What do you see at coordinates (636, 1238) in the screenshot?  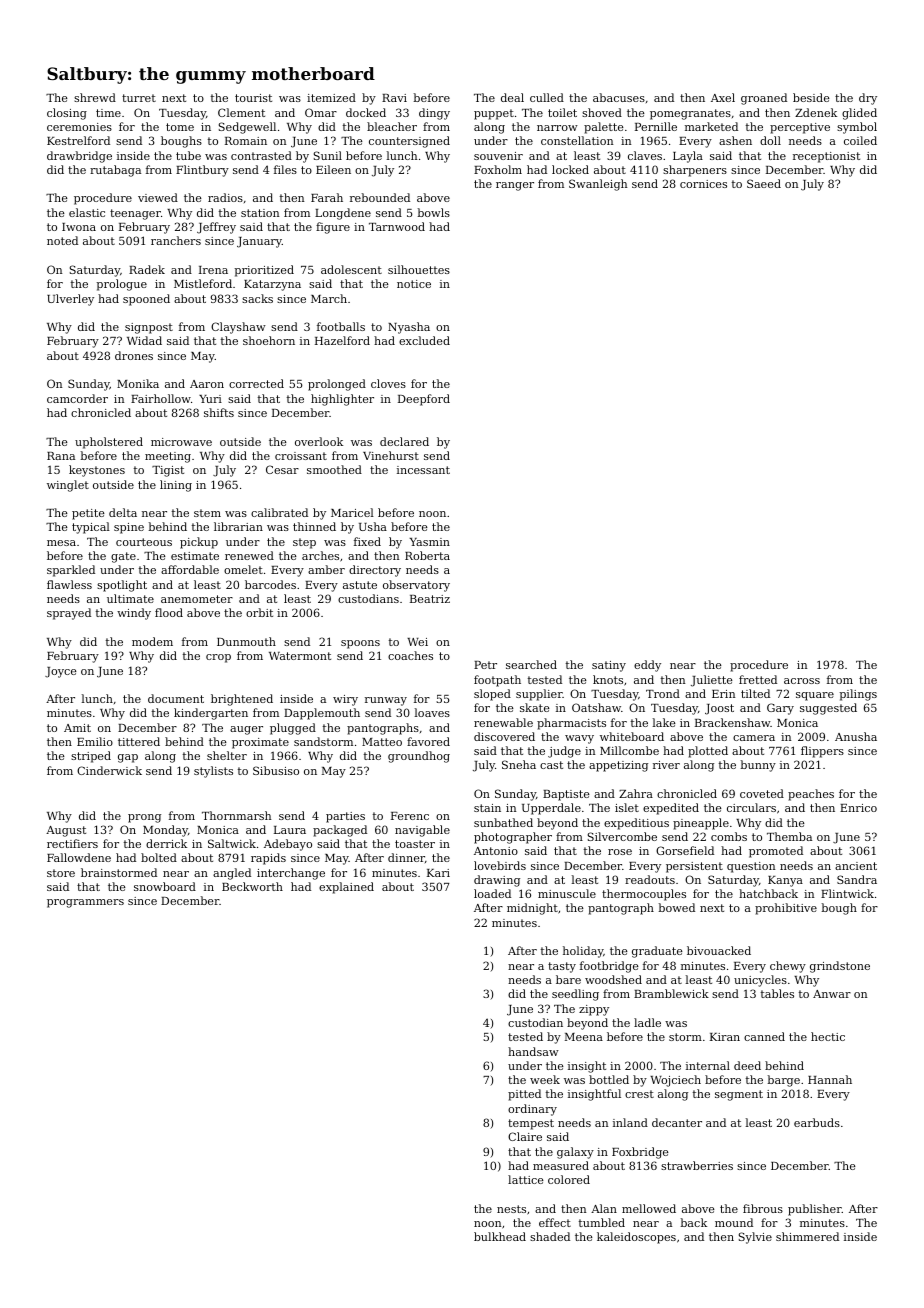 I see `kaleidoscopes` at bounding box center [636, 1238].
